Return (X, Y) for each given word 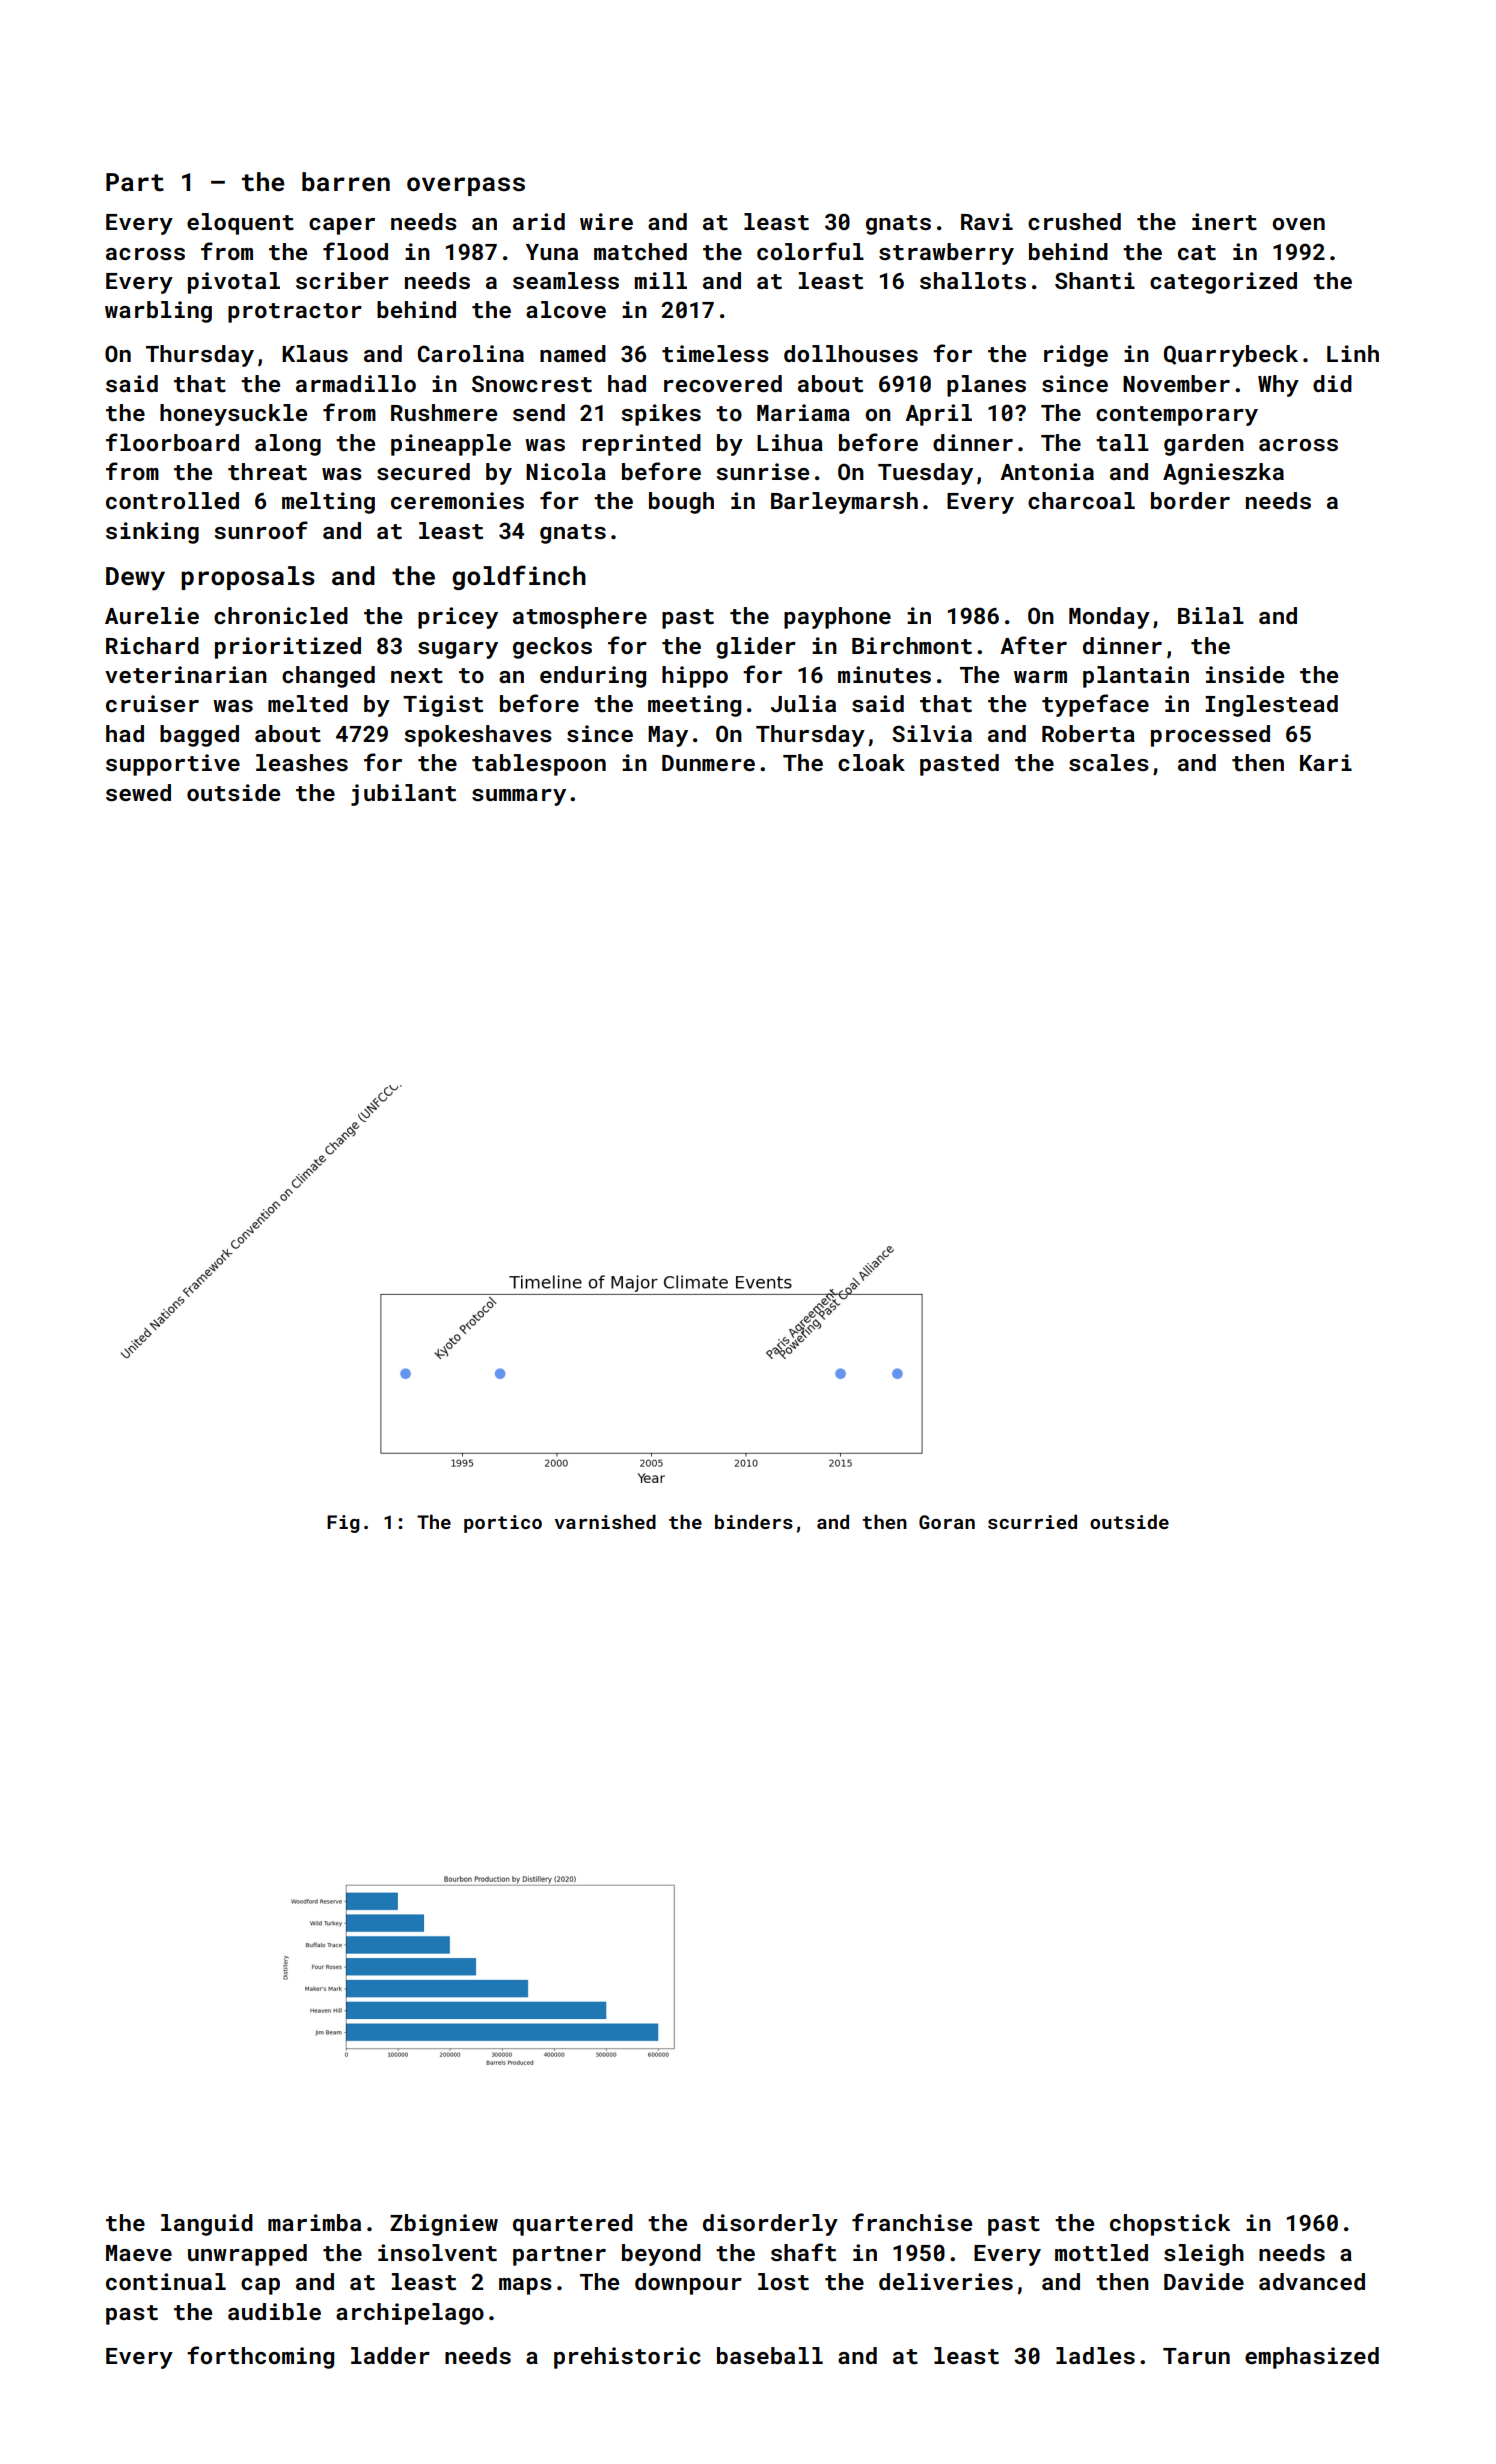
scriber (342, 280)
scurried (1032, 1521)
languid (207, 2225)
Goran (947, 1522)
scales (1109, 762)
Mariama (803, 412)
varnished (605, 1521)
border (1190, 500)
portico (503, 1524)
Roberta (1088, 733)
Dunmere (708, 763)
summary (519, 797)
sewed (138, 792)
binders (754, 1521)
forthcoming (260, 2357)
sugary (458, 650)
